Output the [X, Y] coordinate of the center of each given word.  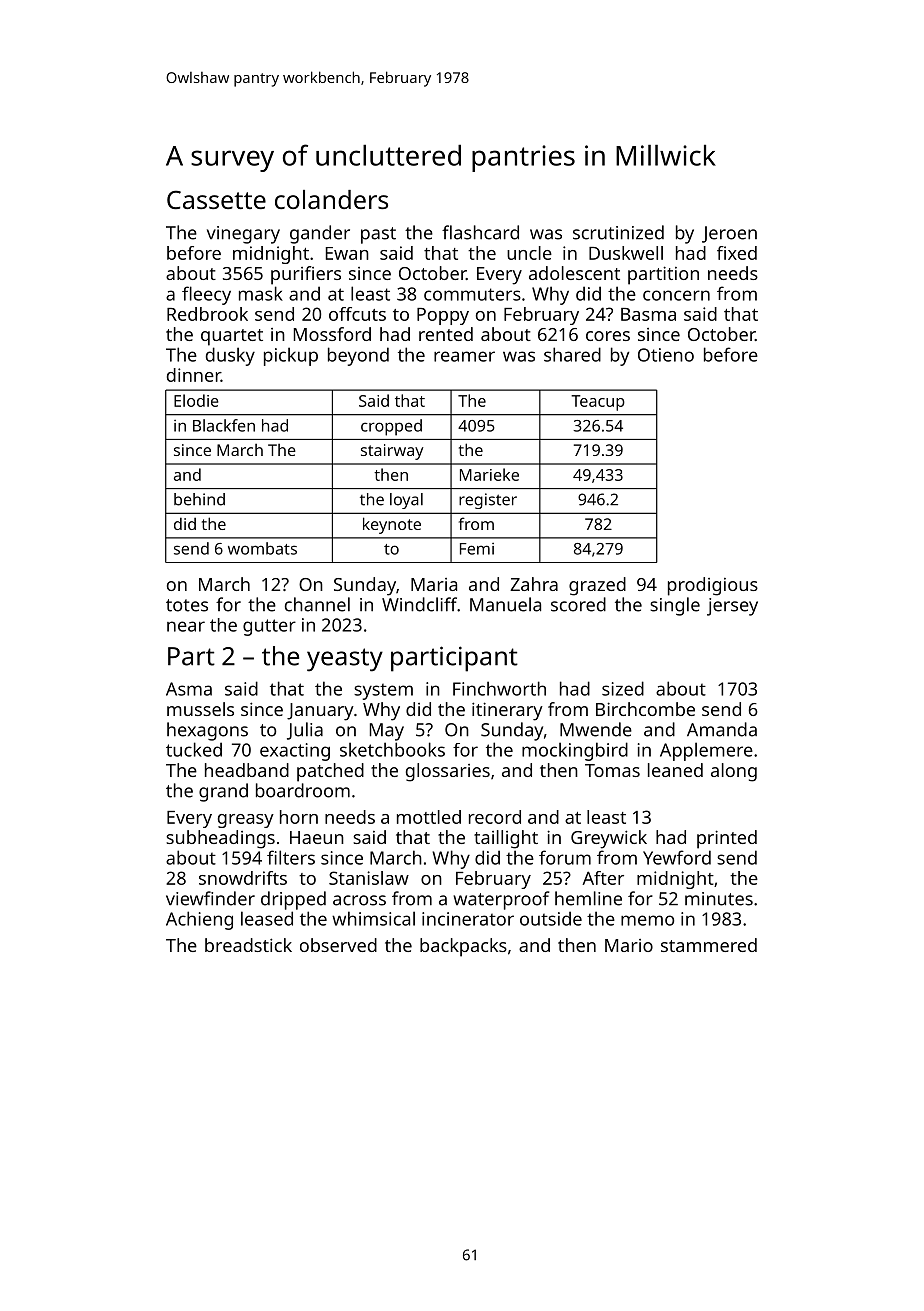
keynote [392, 525]
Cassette [216, 199]
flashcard [480, 232]
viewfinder [210, 898]
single [675, 606]
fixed [737, 253]
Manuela [505, 604]
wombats [262, 548]
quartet [232, 337]
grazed [597, 586]
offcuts [357, 314]
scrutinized [618, 232]
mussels [200, 709]
